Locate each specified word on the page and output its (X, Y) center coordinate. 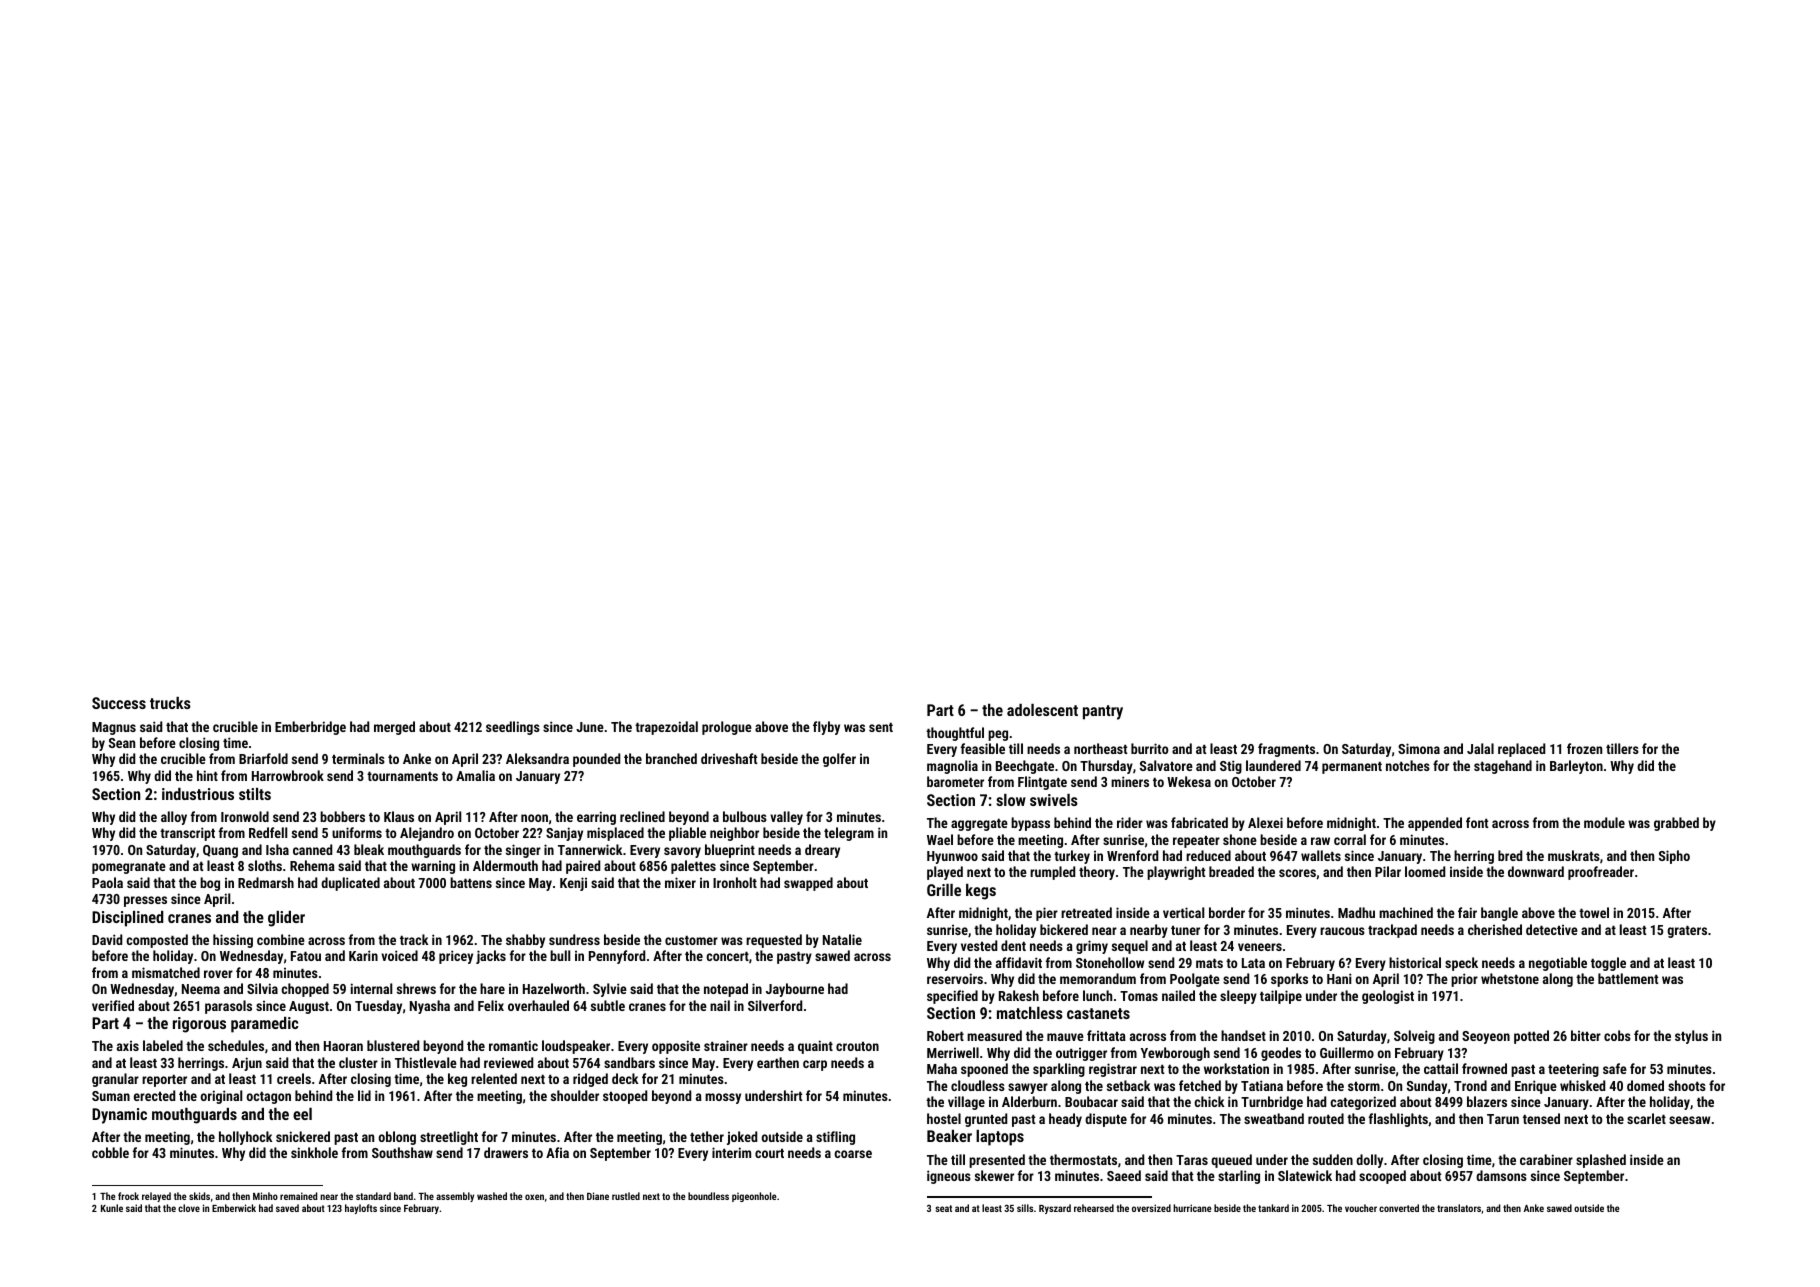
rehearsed (1094, 1208)
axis (128, 1046)
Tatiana (1262, 1085)
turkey (1072, 857)
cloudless (978, 1085)
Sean (122, 743)
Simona (1419, 748)
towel (1594, 912)
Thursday (1106, 767)
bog (210, 884)
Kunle (112, 1208)
